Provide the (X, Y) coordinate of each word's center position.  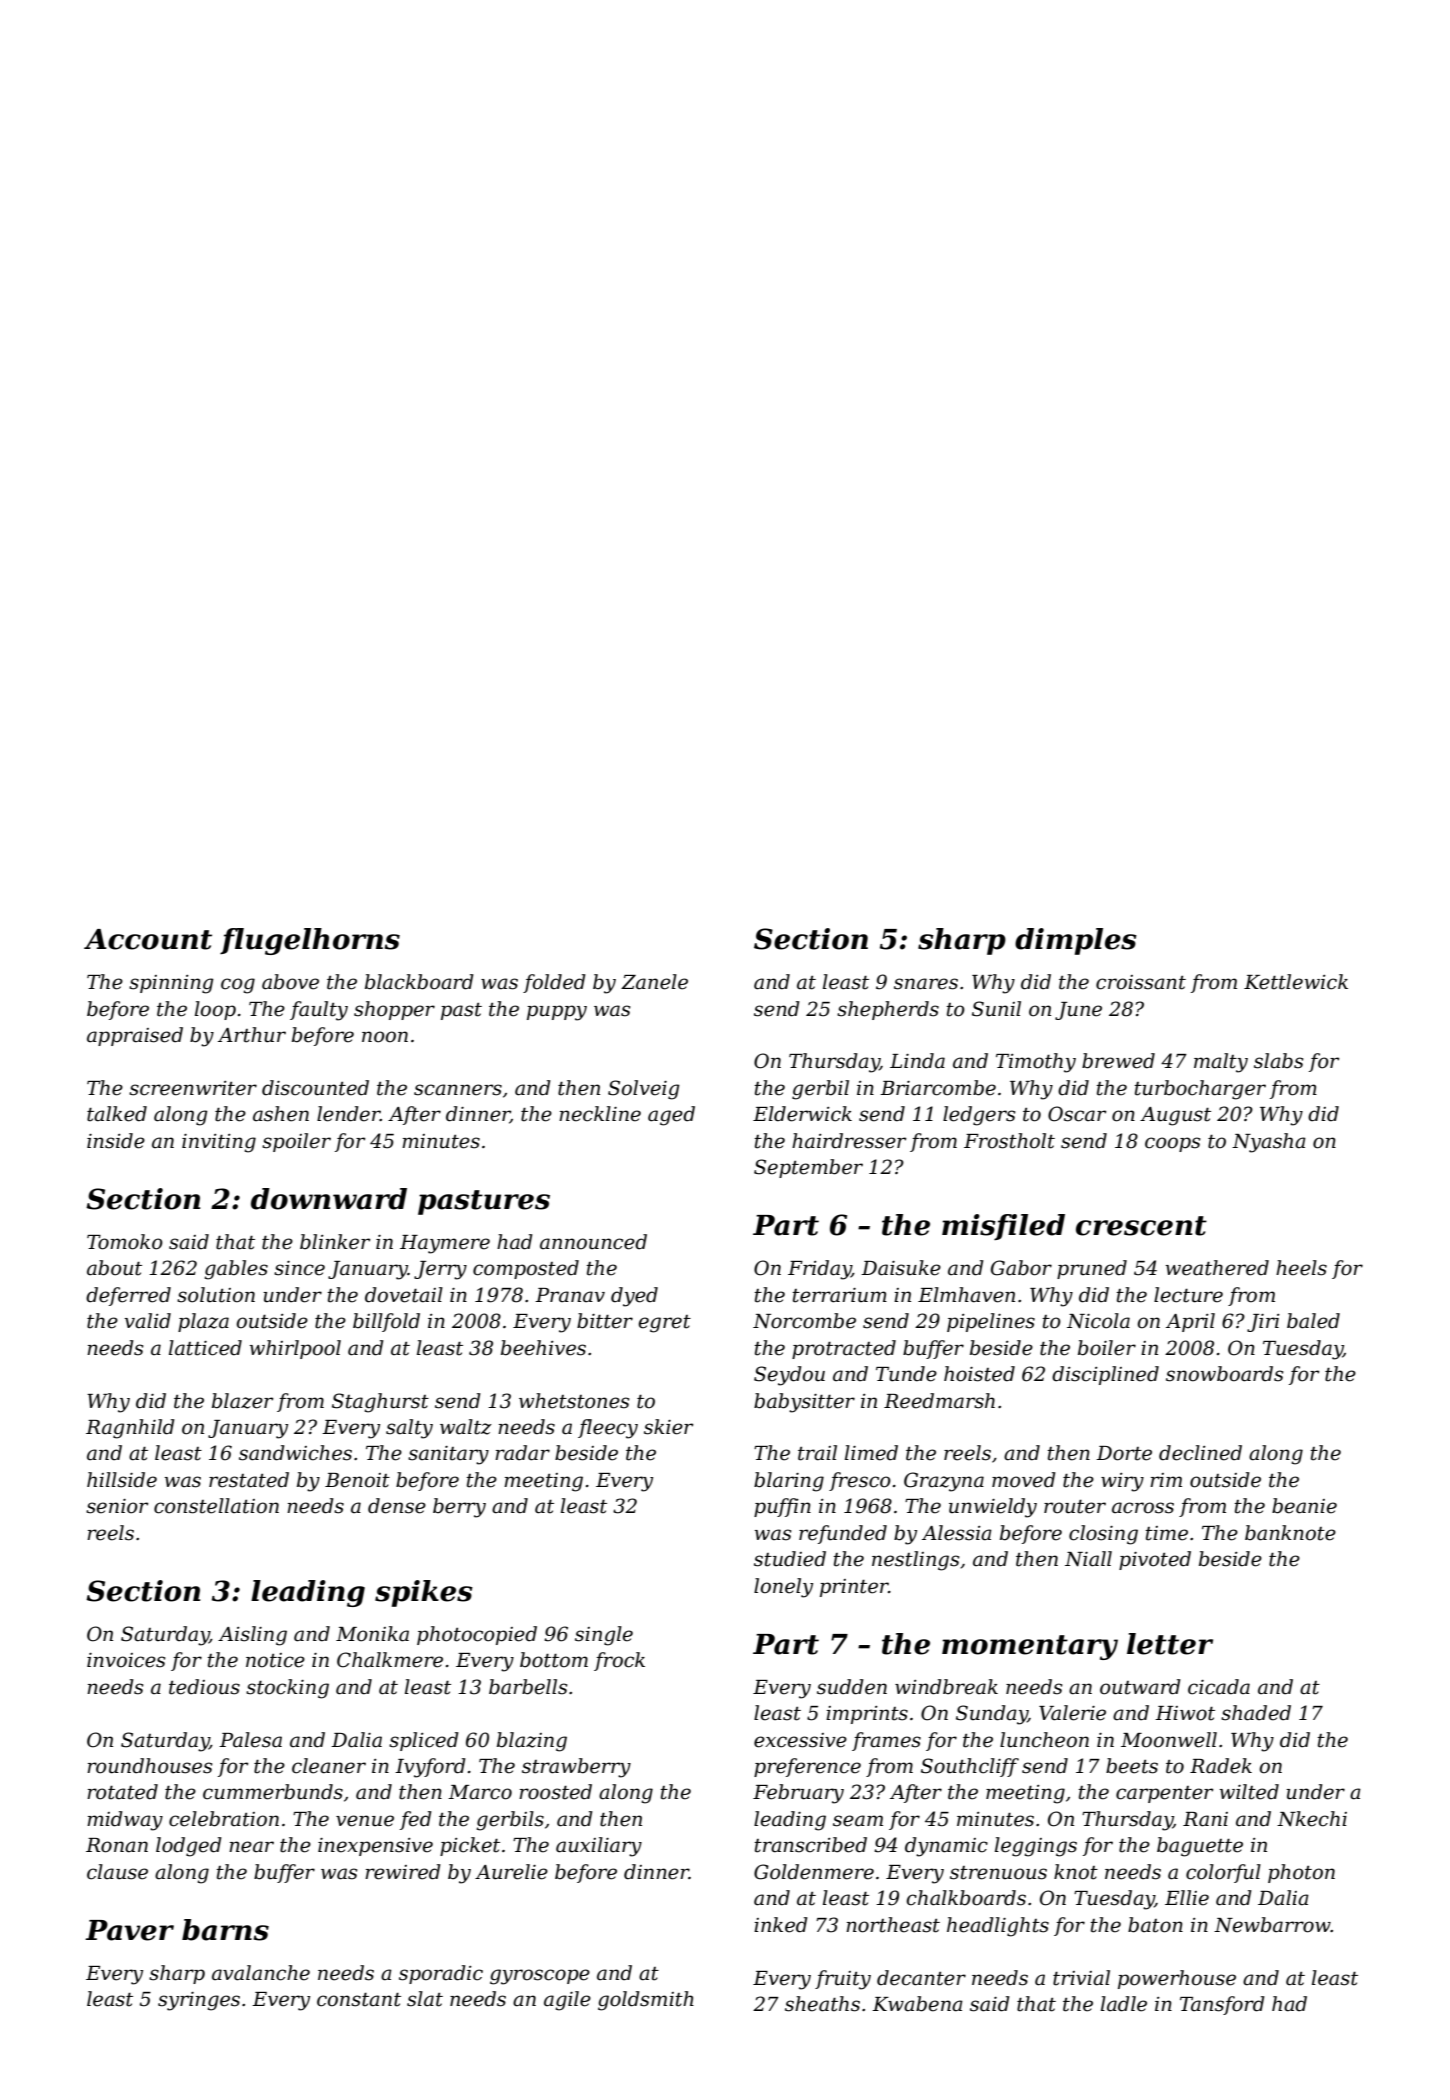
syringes (199, 2001)
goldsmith (646, 2001)
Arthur (252, 1035)
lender (348, 1114)
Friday (820, 1270)
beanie (1304, 1506)
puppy (557, 1013)
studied (790, 1559)
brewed (1118, 1061)
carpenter (1164, 1794)
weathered (1217, 1268)
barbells (528, 1687)
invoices (126, 1660)
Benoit (357, 1480)
